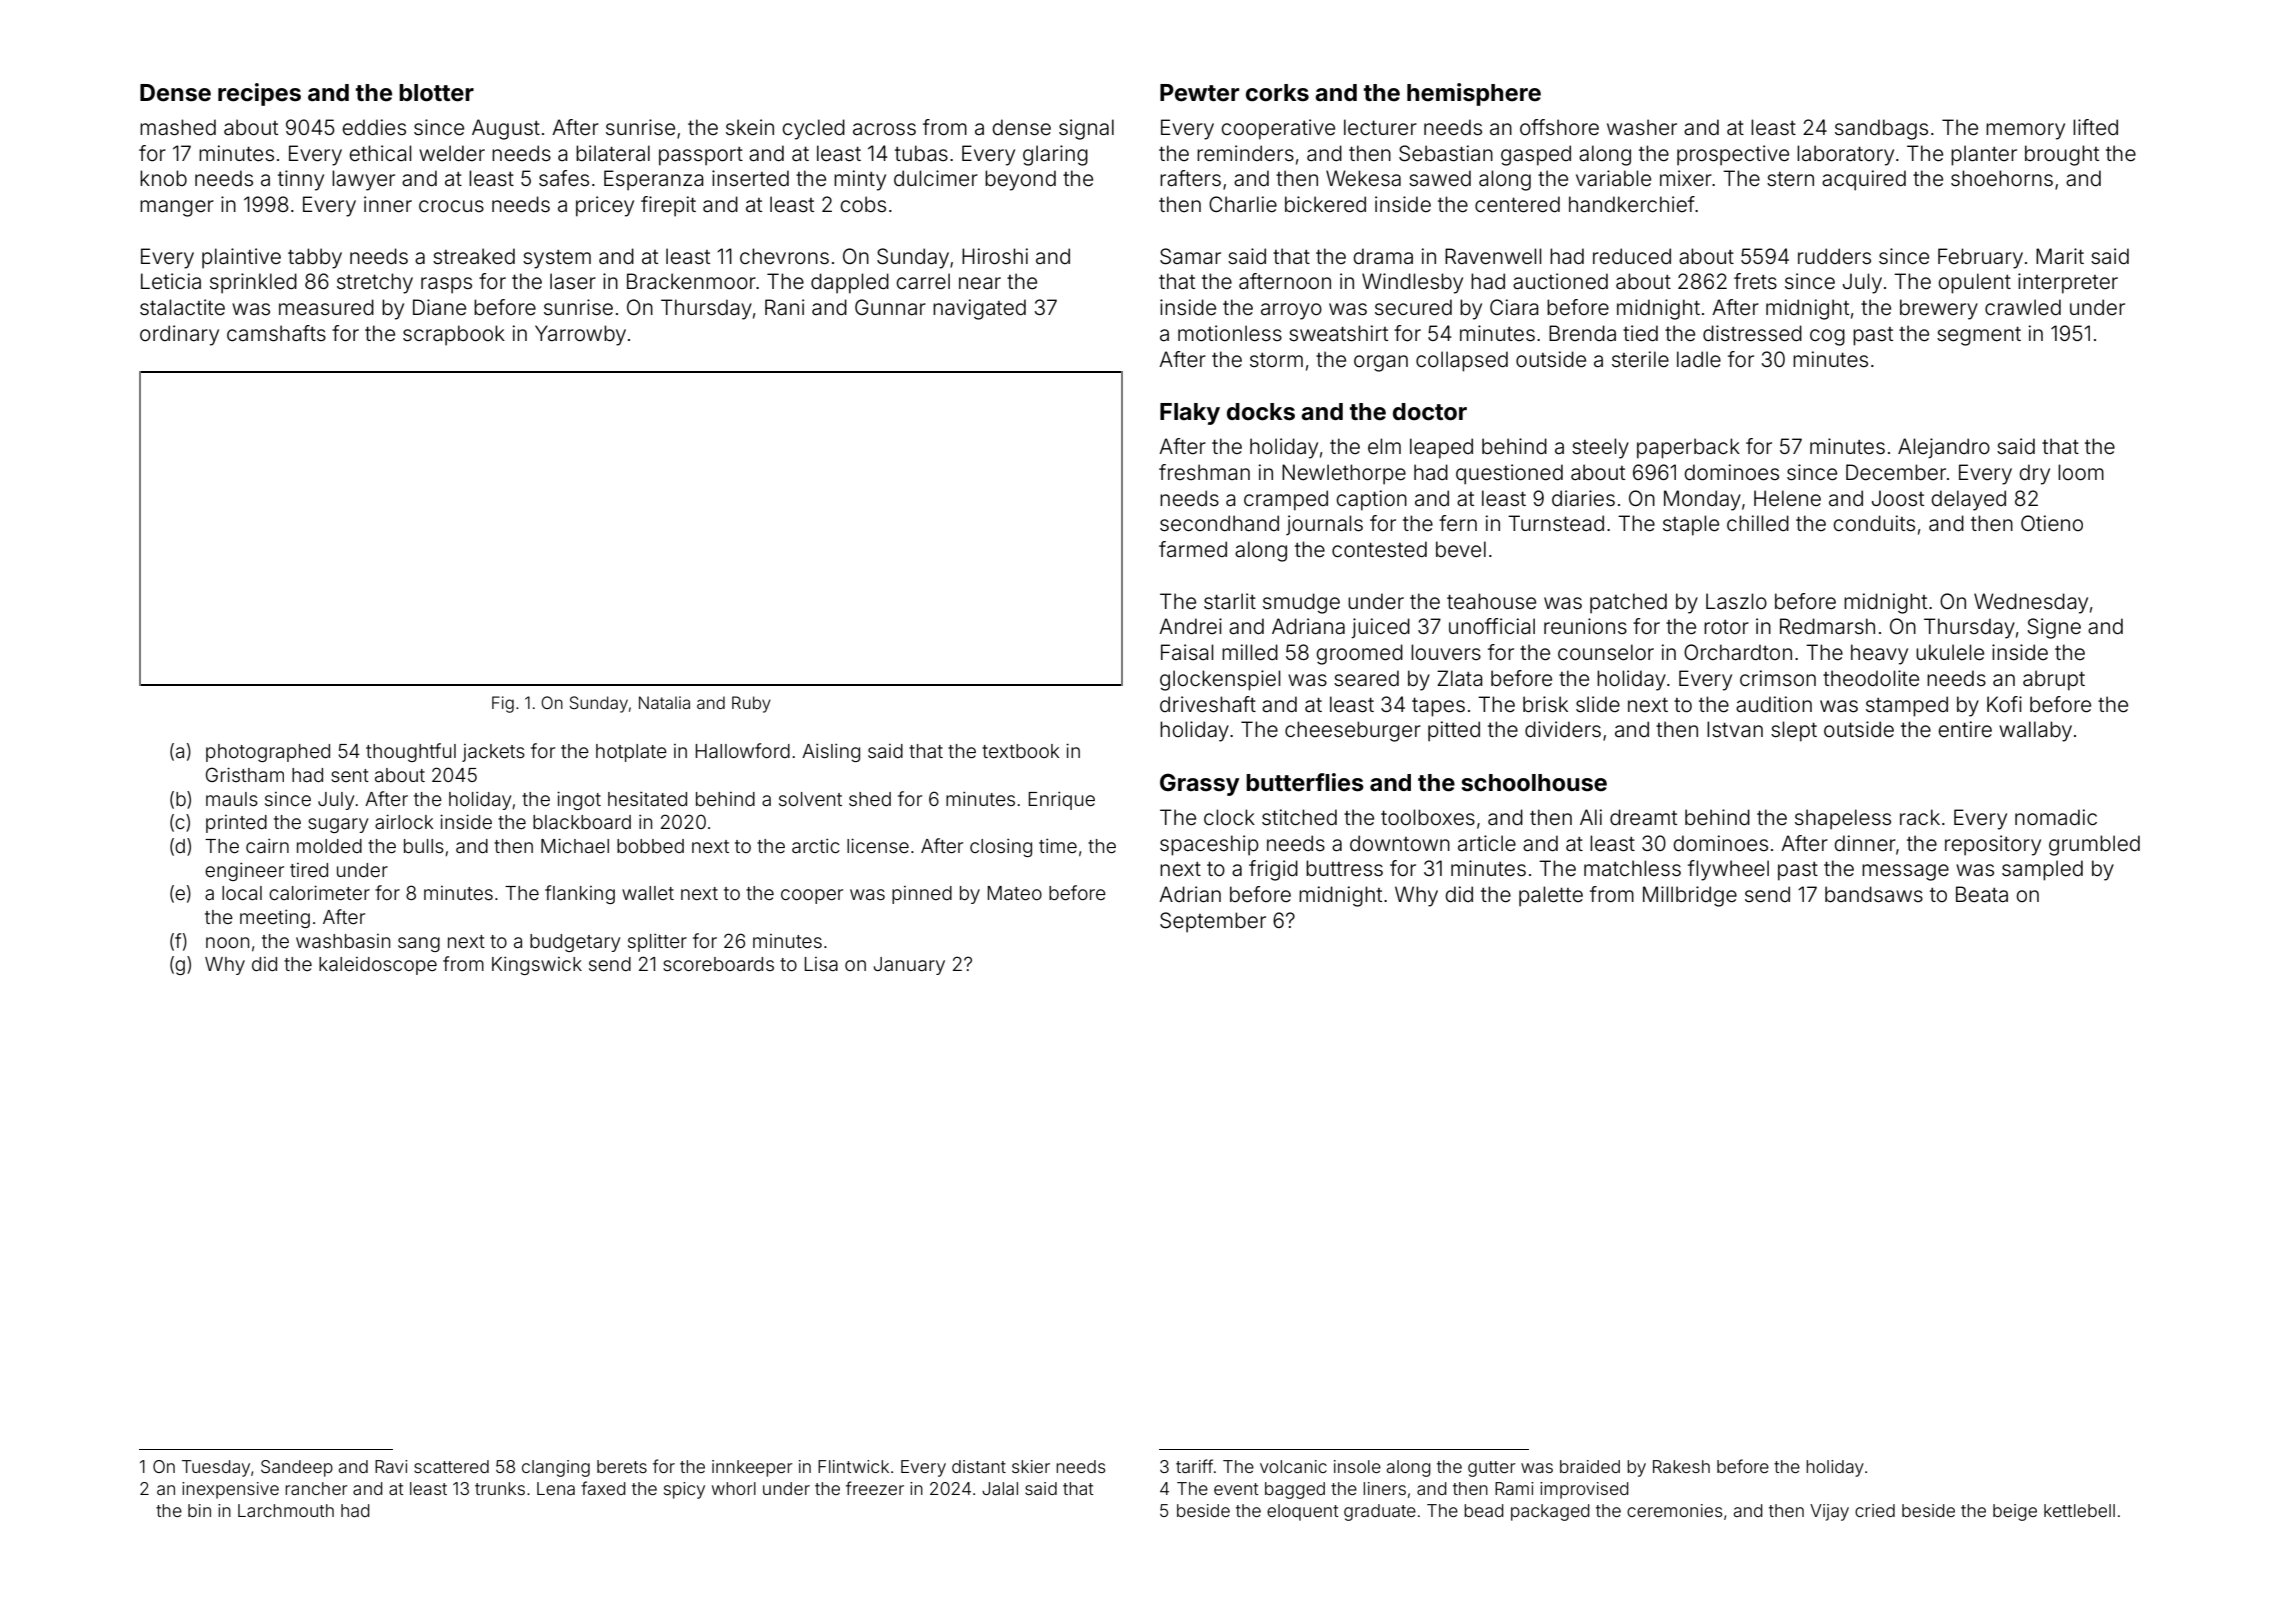 This document has height=1614, width=2282. What do you see at coordinates (1230, 333) in the document?
I see `motionless` at bounding box center [1230, 333].
